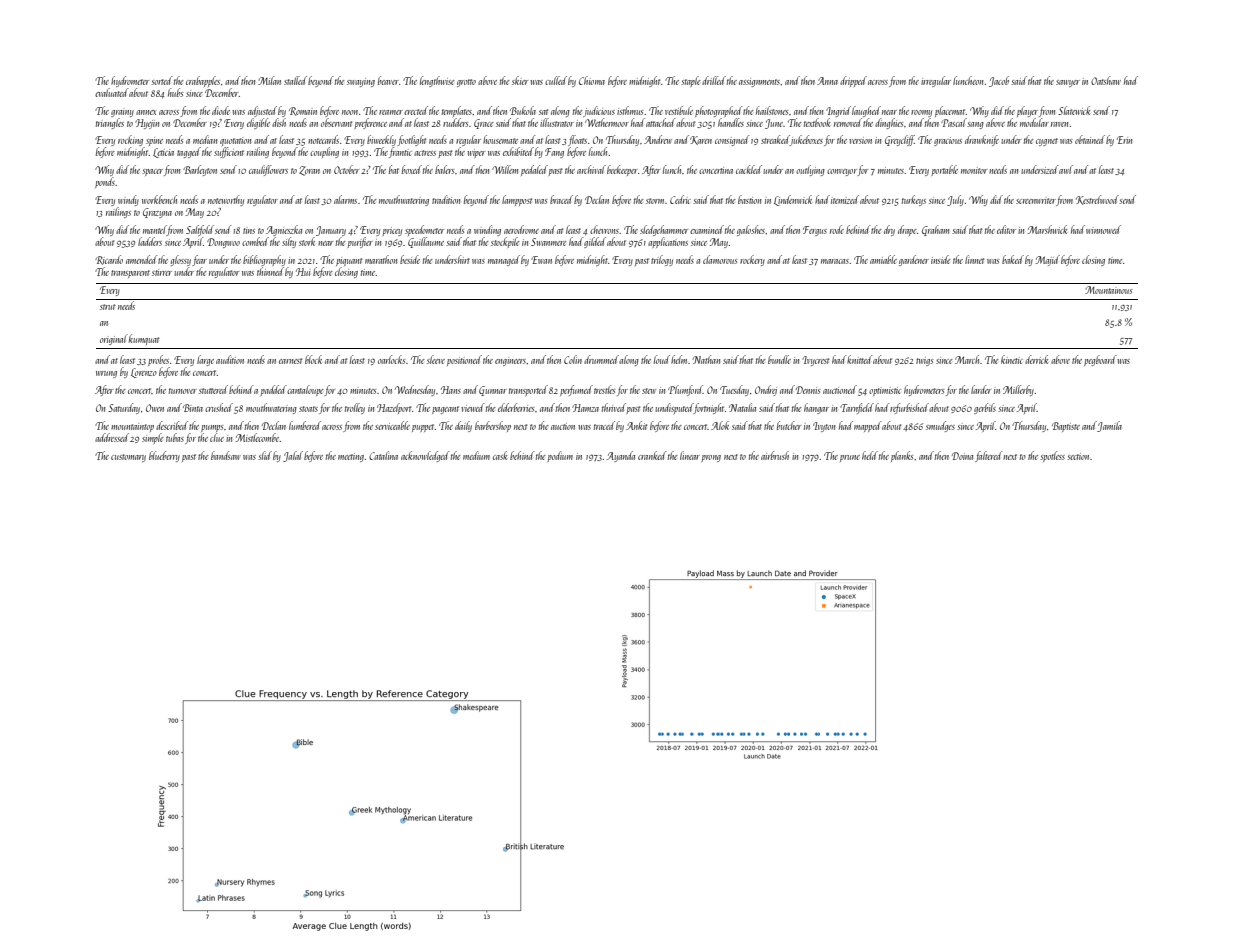  I want to click on noon, so click(350, 112).
